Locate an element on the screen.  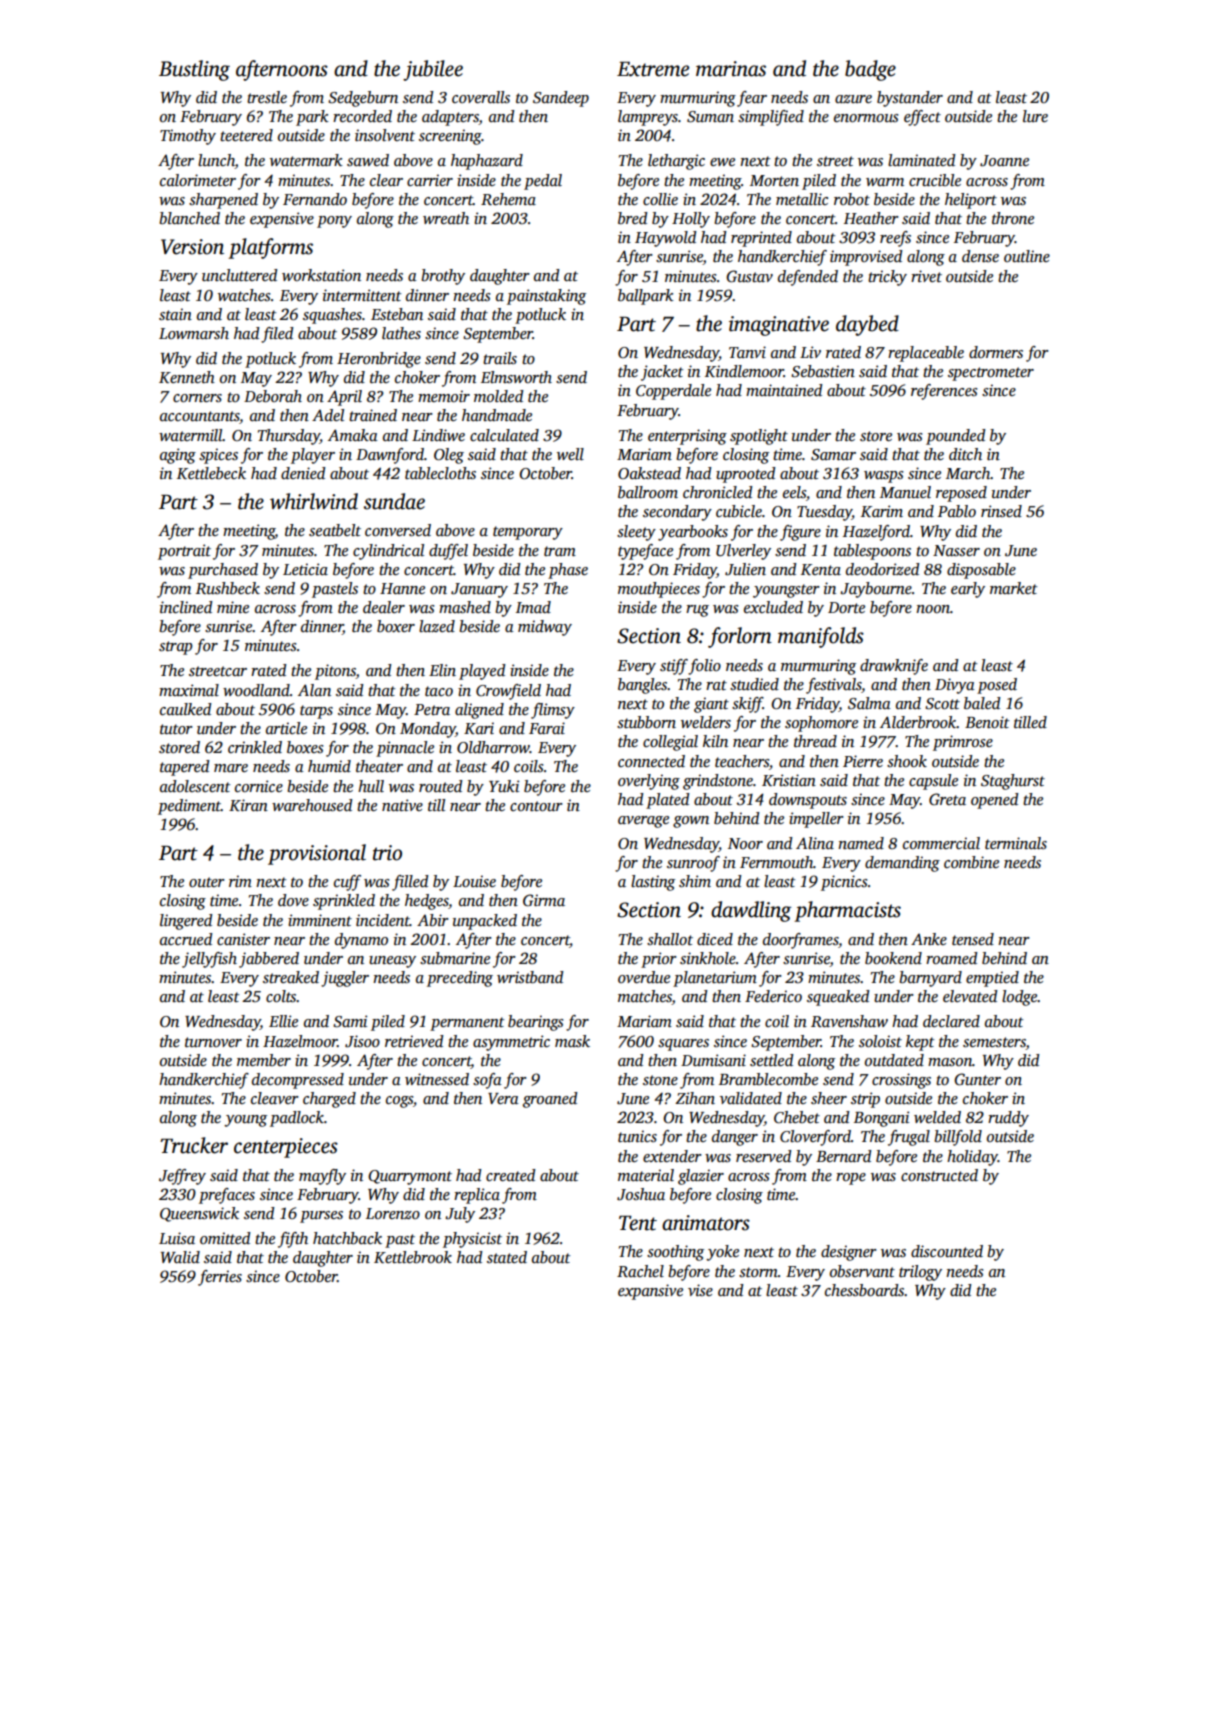
Alan is located at coordinates (314, 690).
